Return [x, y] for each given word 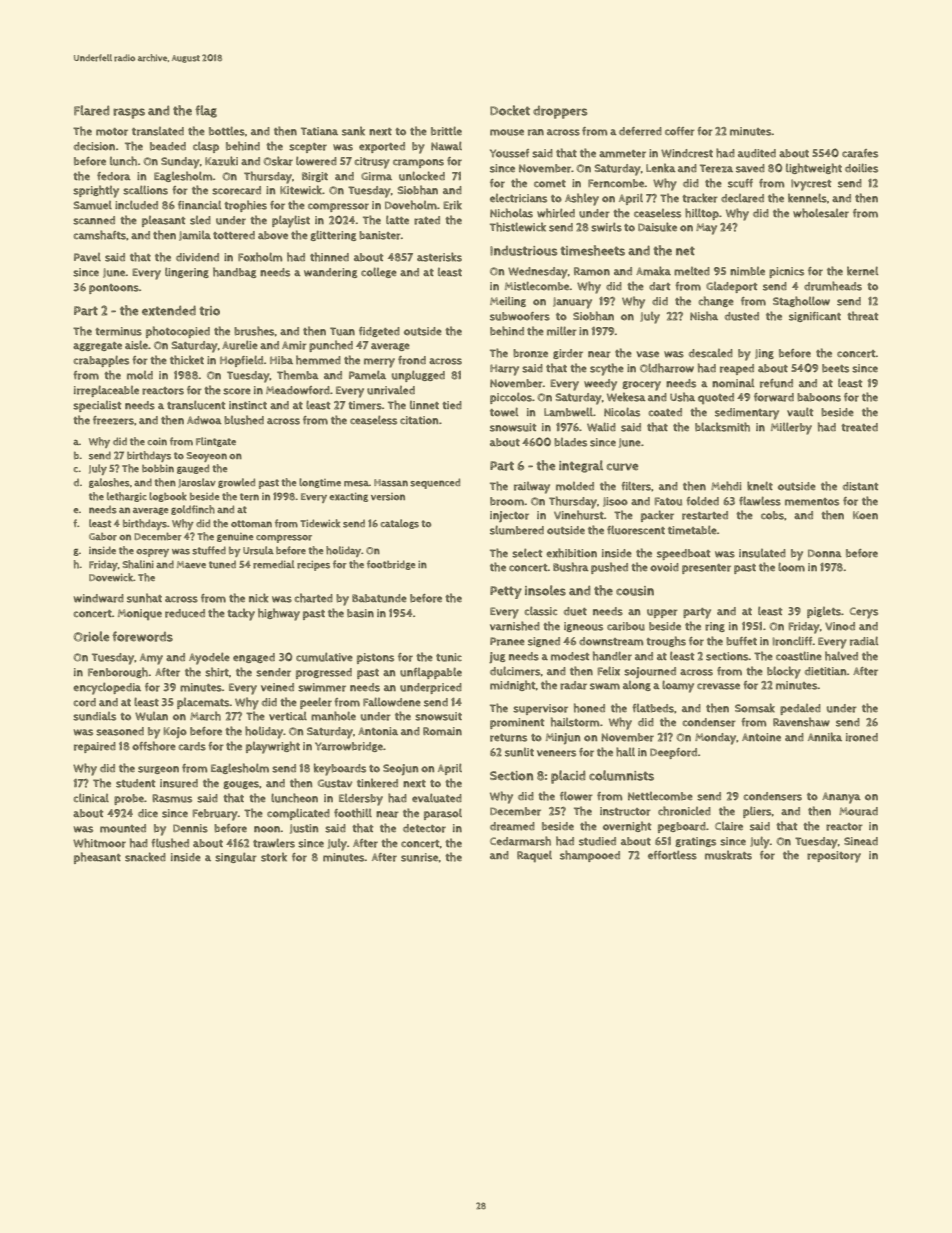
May [706, 229]
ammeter [622, 154]
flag [206, 111]
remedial [273, 564]
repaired [95, 747]
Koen [865, 515]
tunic [449, 657]
